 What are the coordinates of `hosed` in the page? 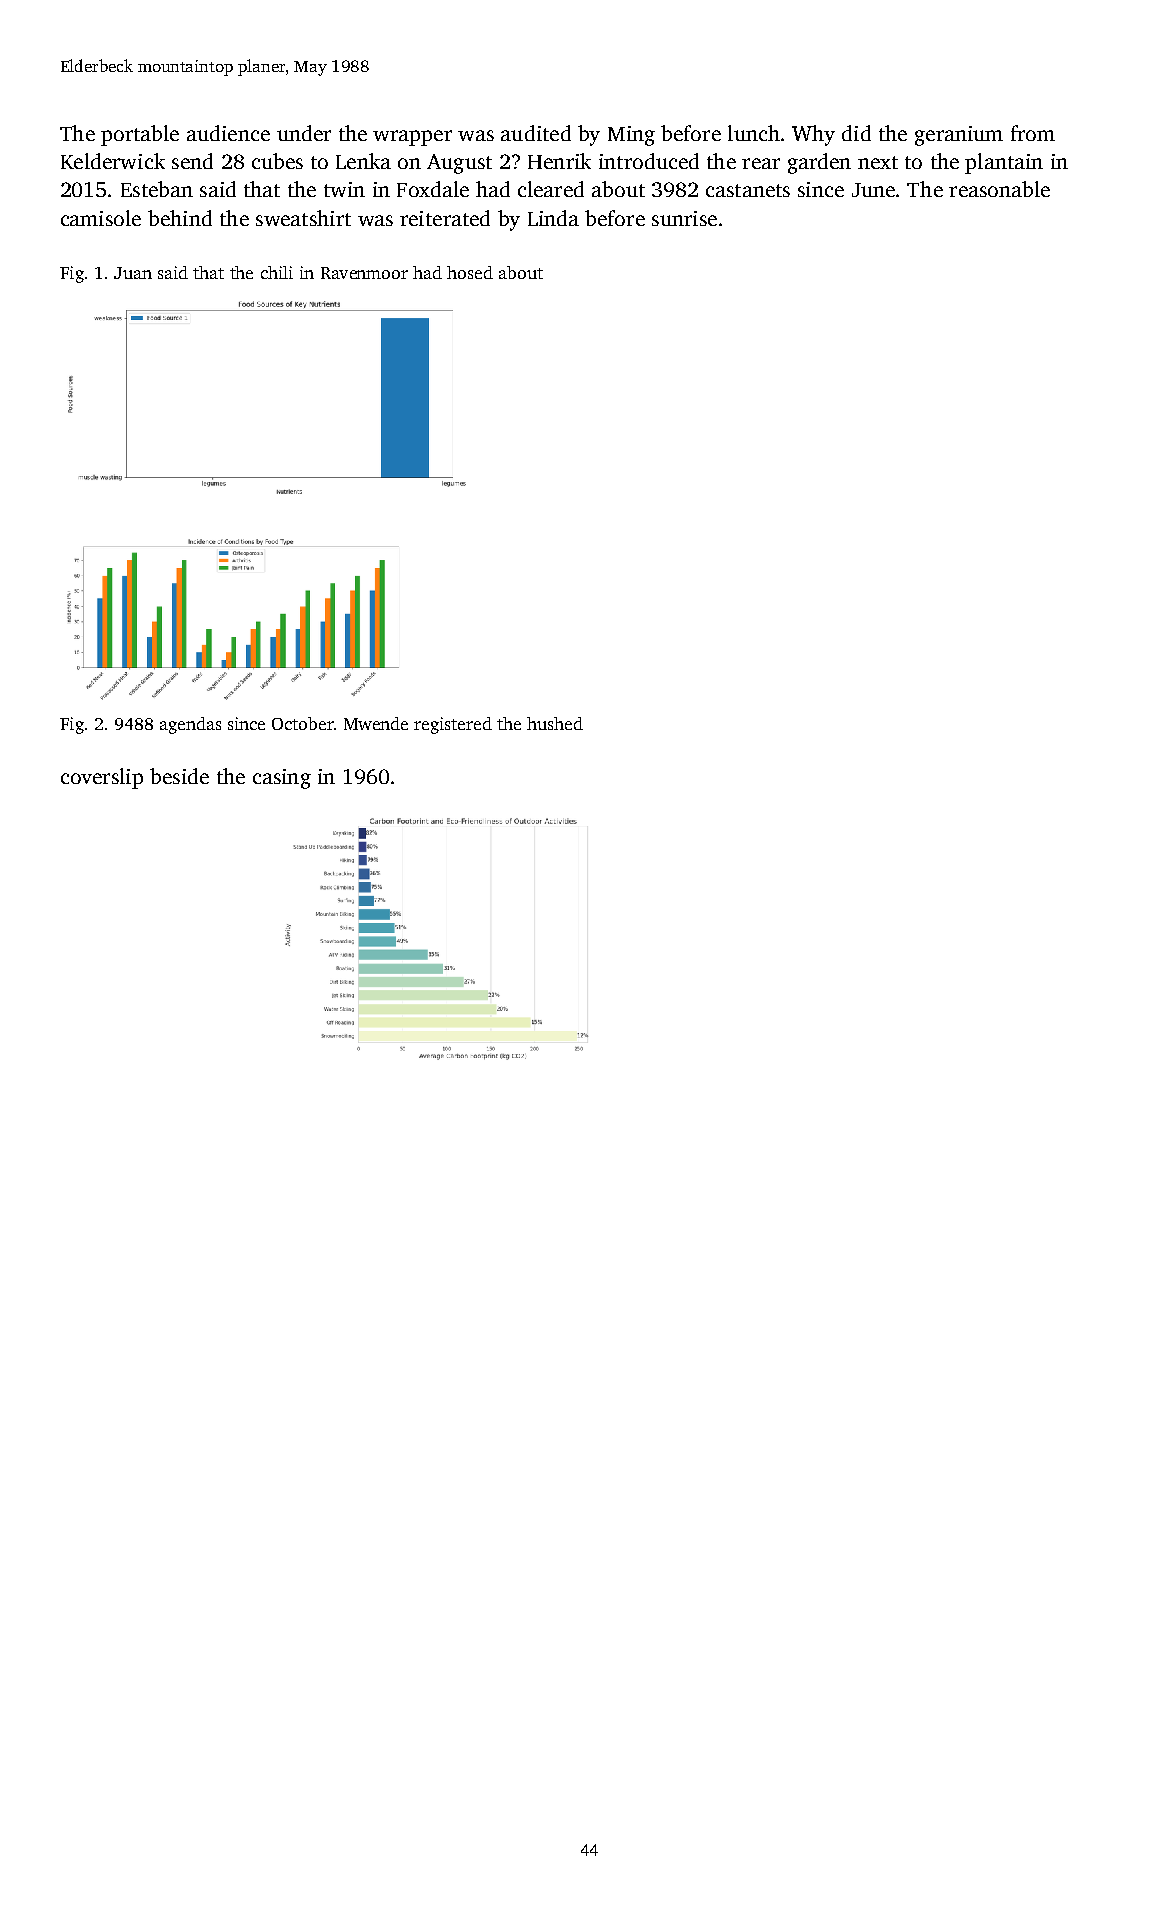 It's located at (470, 272).
